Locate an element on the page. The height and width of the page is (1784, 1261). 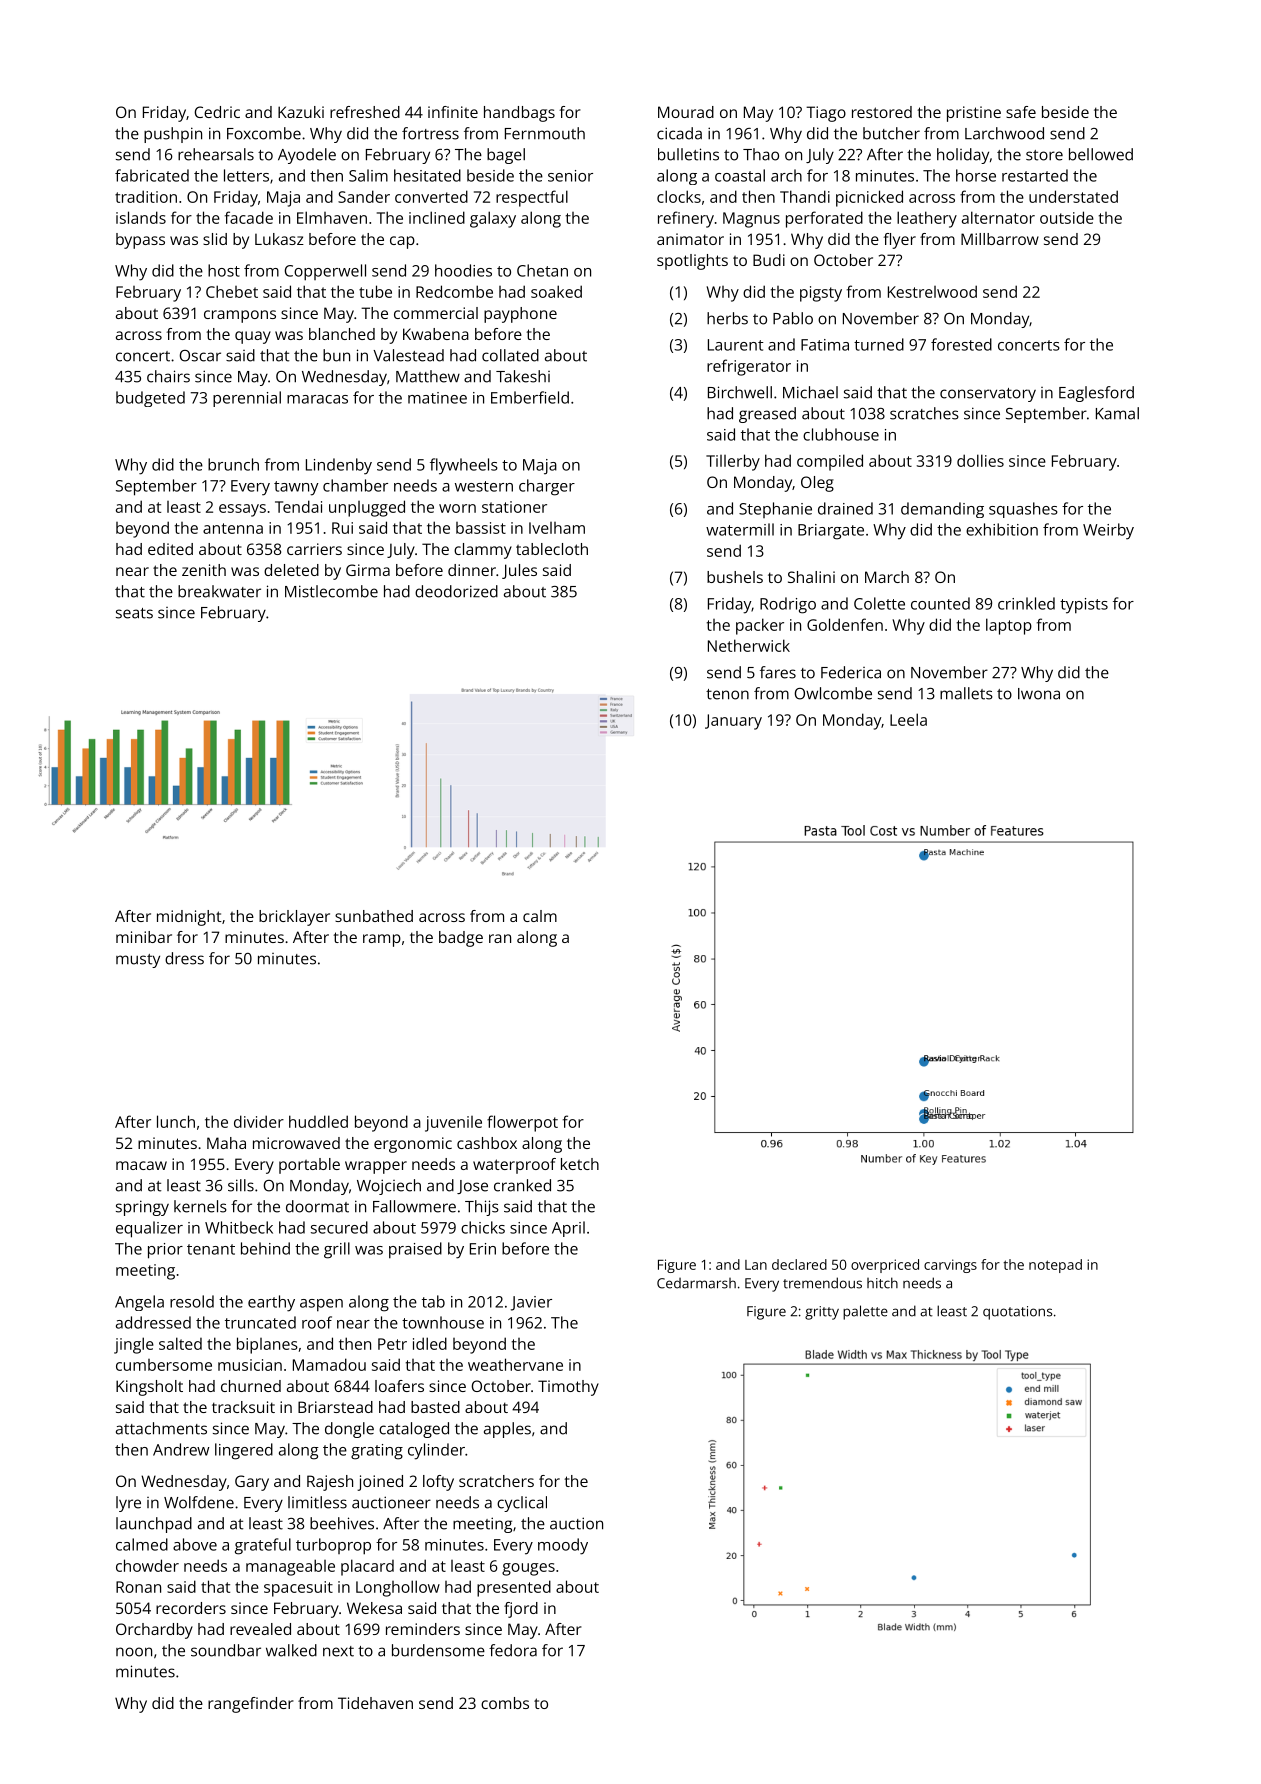
ergonomic is located at coordinates (413, 1145).
